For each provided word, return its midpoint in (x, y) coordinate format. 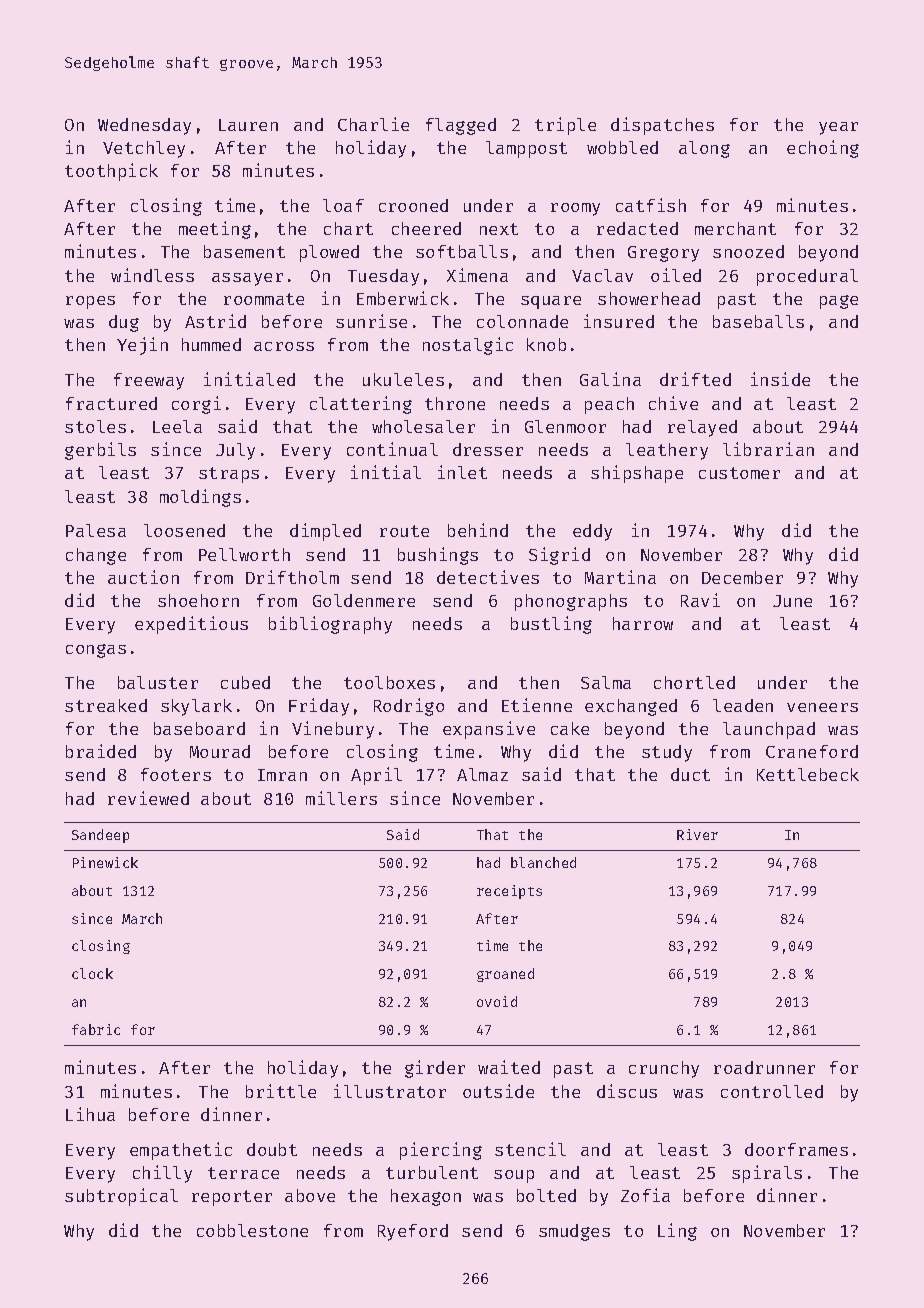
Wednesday (144, 126)
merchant (735, 228)
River (697, 834)
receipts (509, 892)
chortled (694, 682)
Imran (282, 775)
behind (478, 530)
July (235, 451)
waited (509, 1067)
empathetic (181, 1151)
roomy (575, 209)
